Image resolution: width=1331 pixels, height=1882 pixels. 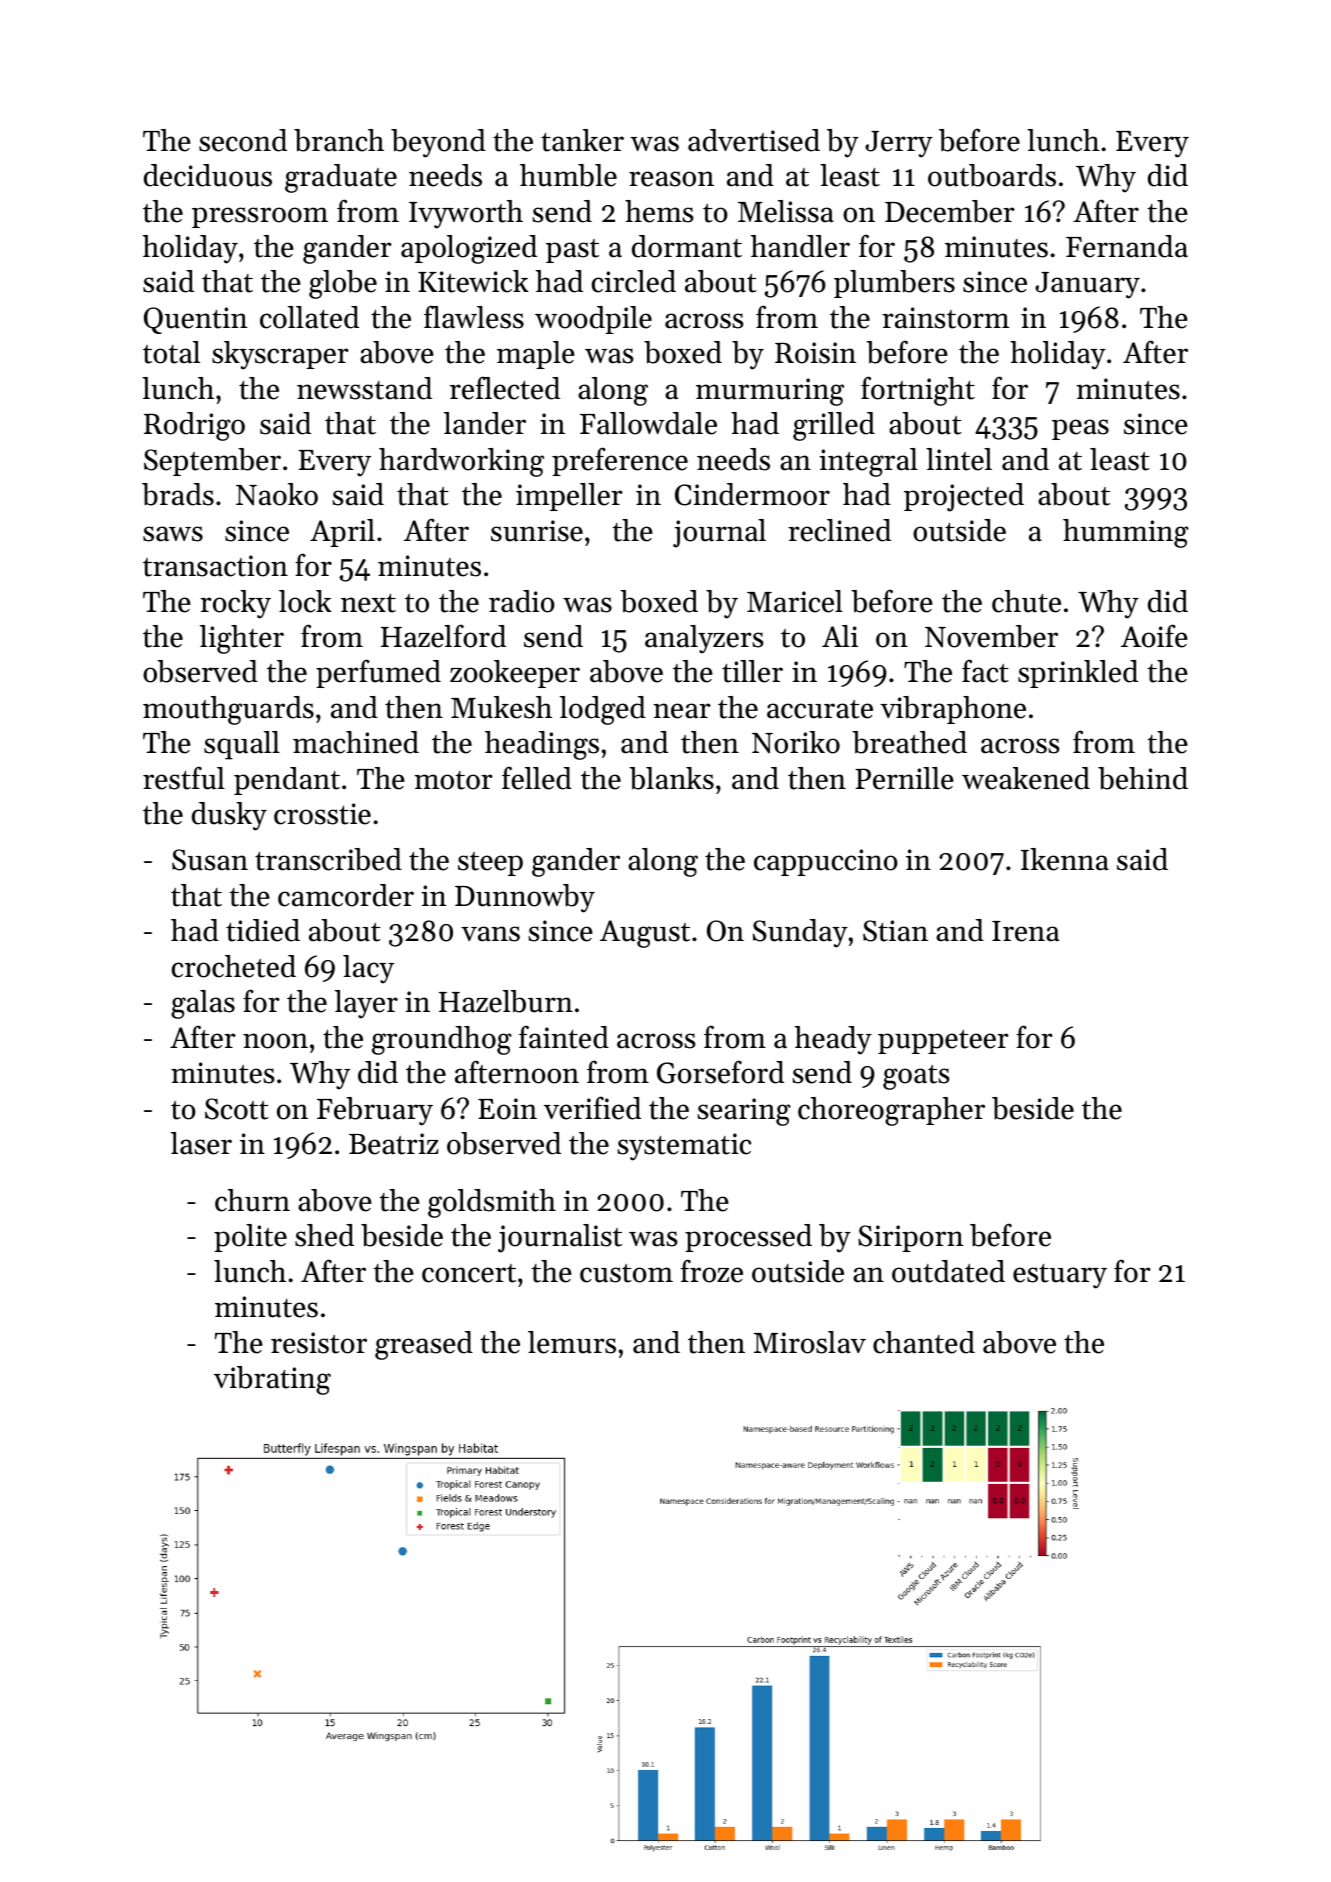 I want to click on felled, so click(x=537, y=778).
